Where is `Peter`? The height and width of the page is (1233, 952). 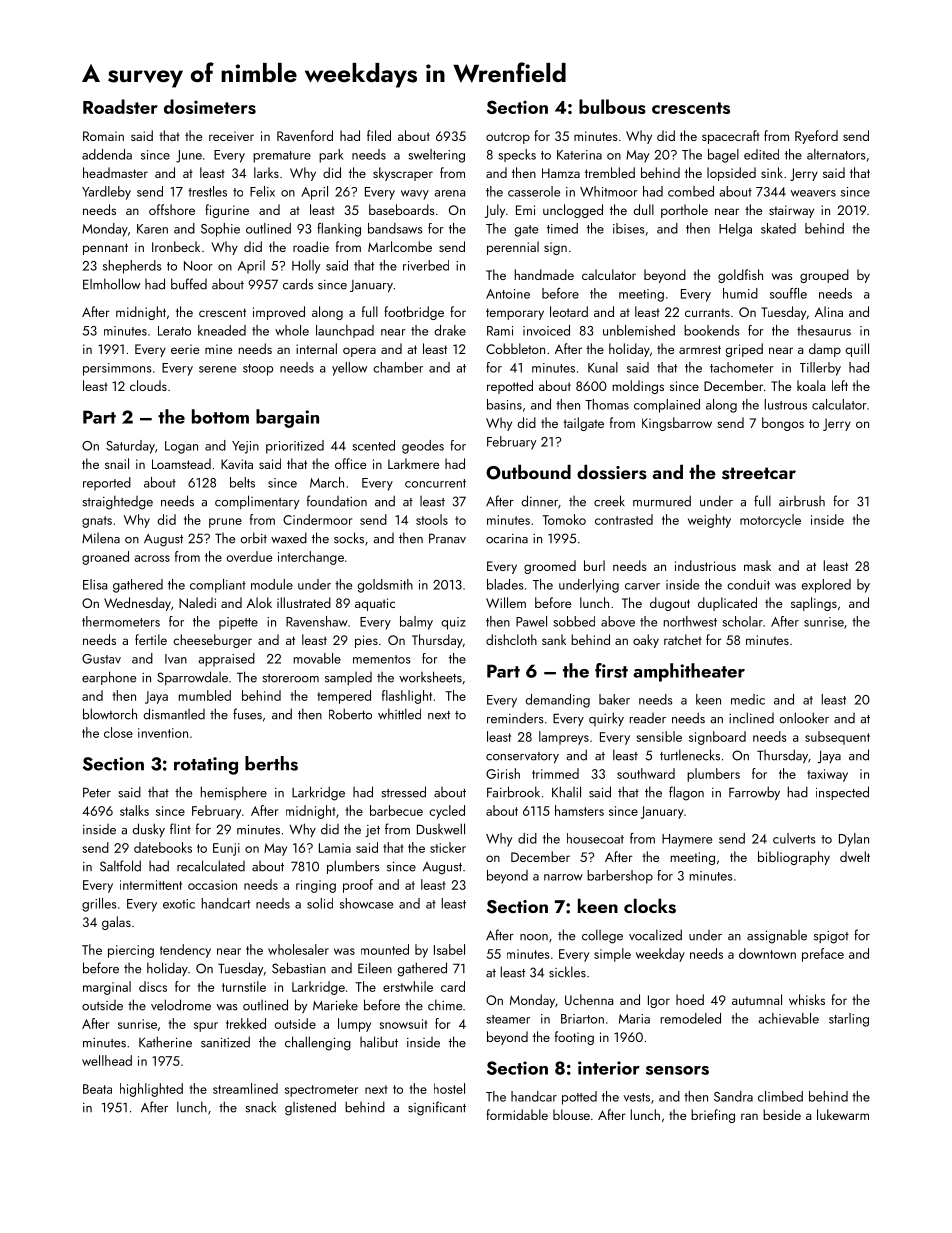
Peter is located at coordinates (97, 792).
